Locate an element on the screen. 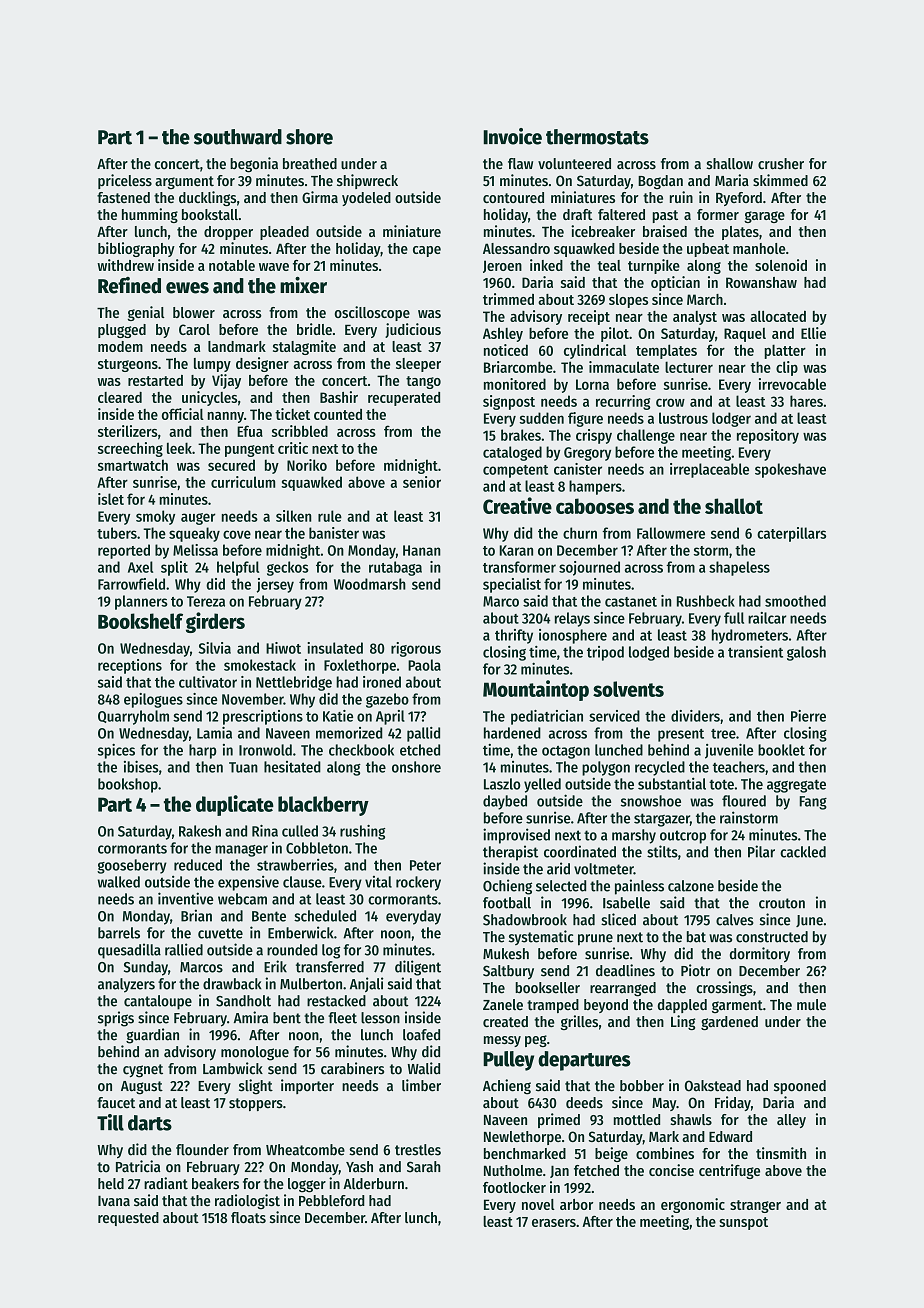  ionosphere is located at coordinates (573, 636).
